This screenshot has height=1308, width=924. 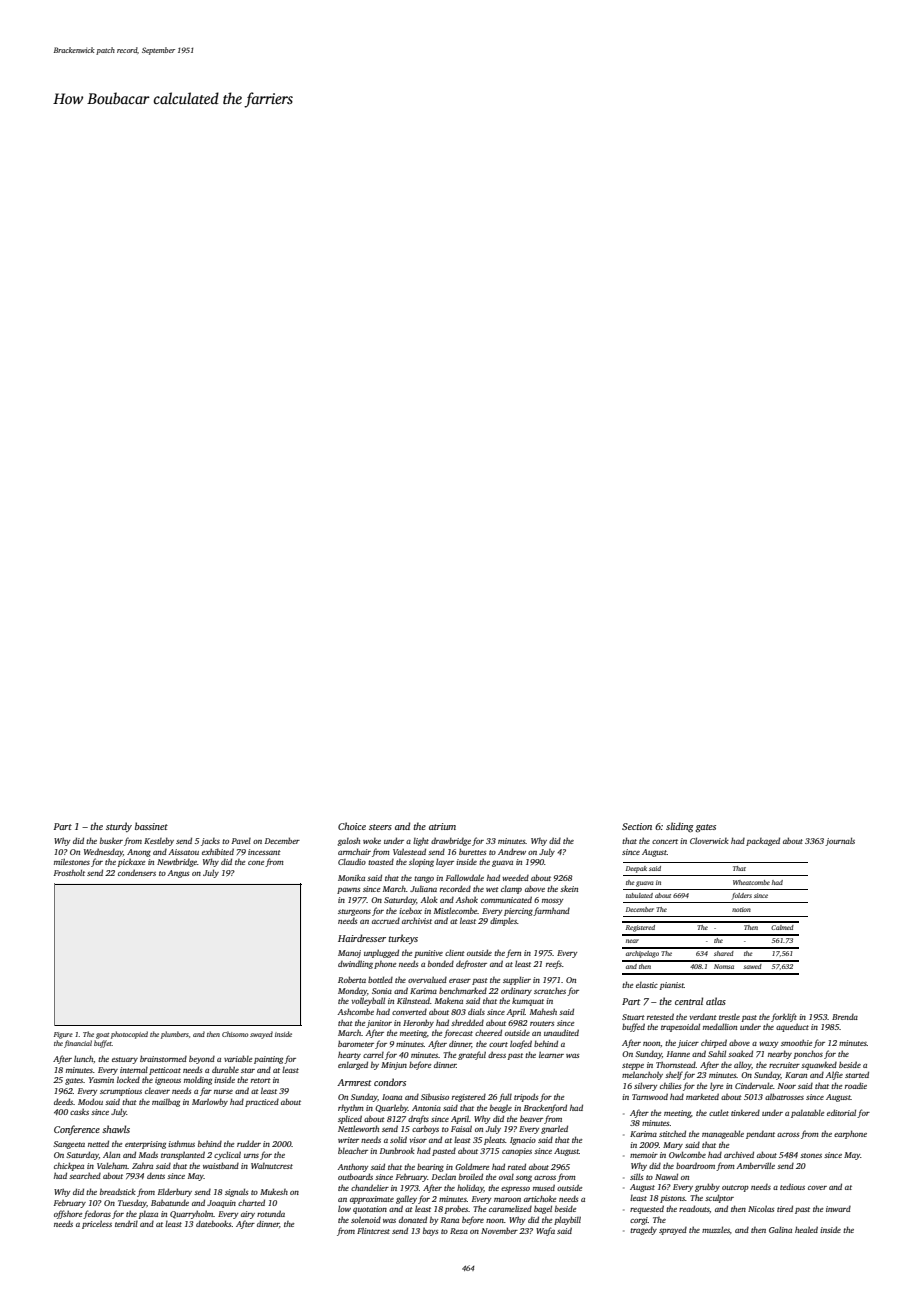 What do you see at coordinates (241, 841) in the screenshot?
I see `Pavel` at bounding box center [241, 841].
